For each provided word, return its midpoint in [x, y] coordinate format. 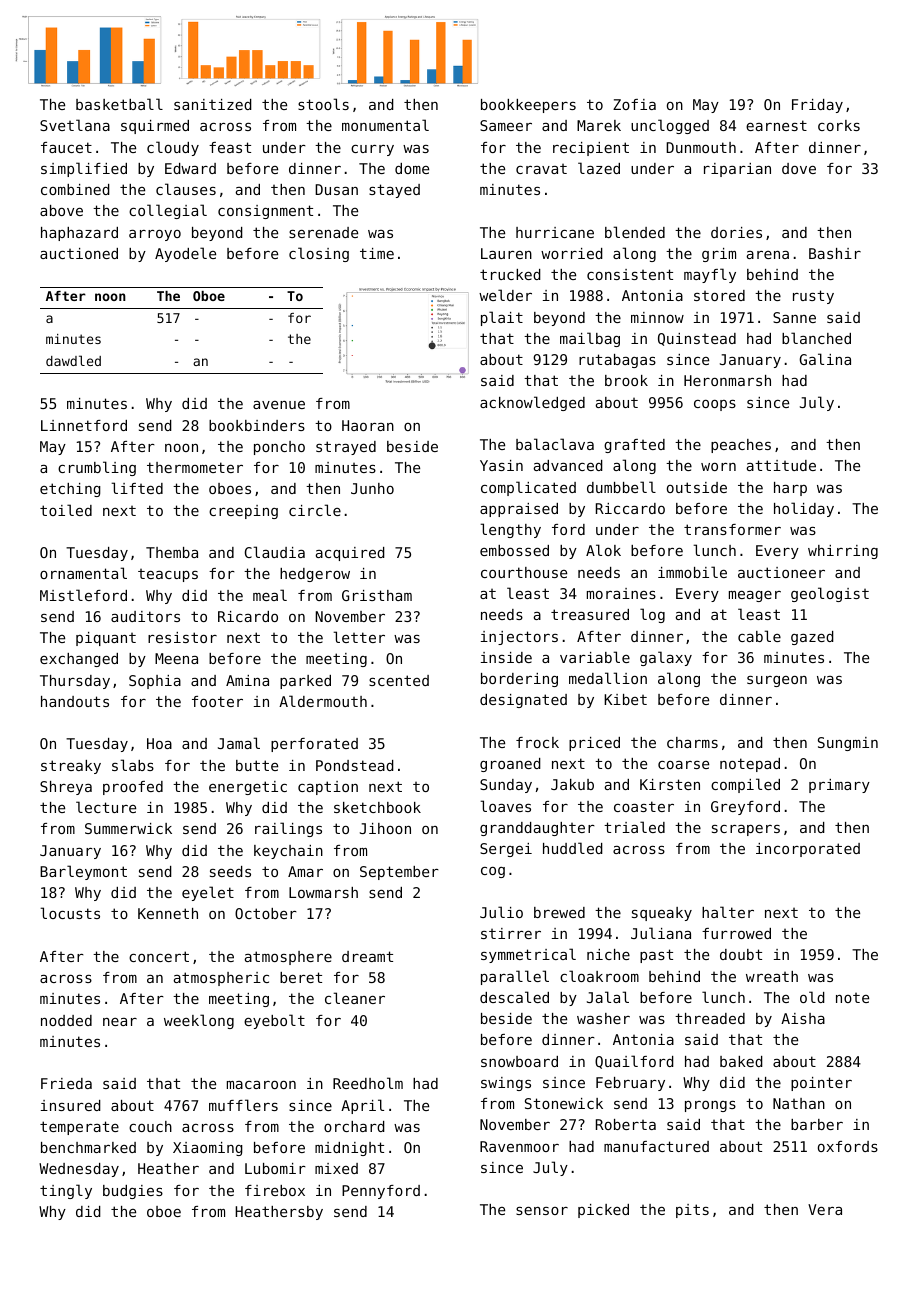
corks [839, 125]
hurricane [555, 232]
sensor [542, 1211]
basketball [119, 104]
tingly [66, 1191]
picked [603, 1211]
